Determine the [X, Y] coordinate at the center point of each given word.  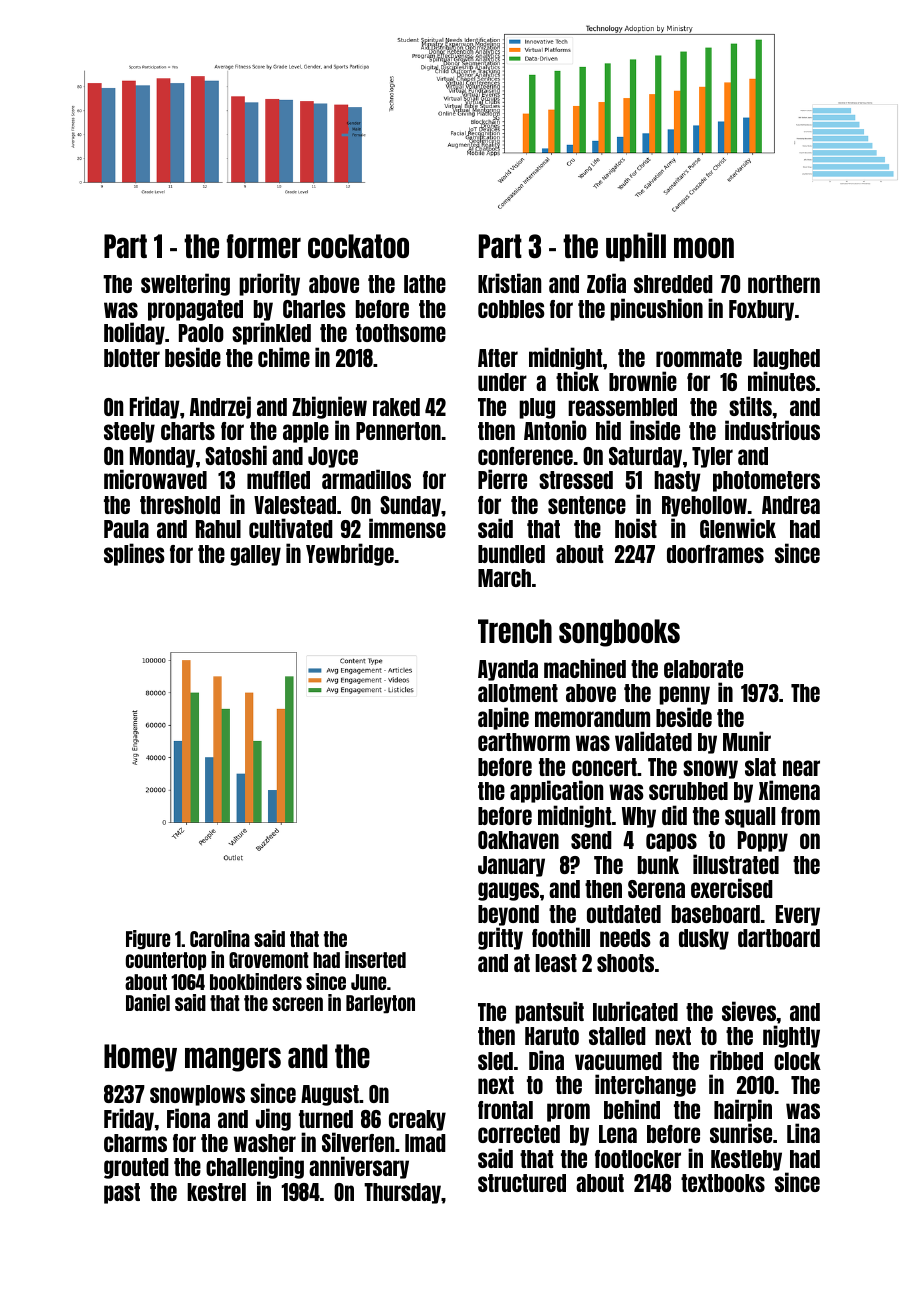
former [264, 246]
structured [522, 1183]
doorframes [715, 554]
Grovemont [269, 960]
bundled [511, 554]
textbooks [723, 1183]
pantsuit [549, 1012]
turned [326, 1119]
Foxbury [761, 310]
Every [798, 915]
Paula [126, 529]
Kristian [509, 283]
